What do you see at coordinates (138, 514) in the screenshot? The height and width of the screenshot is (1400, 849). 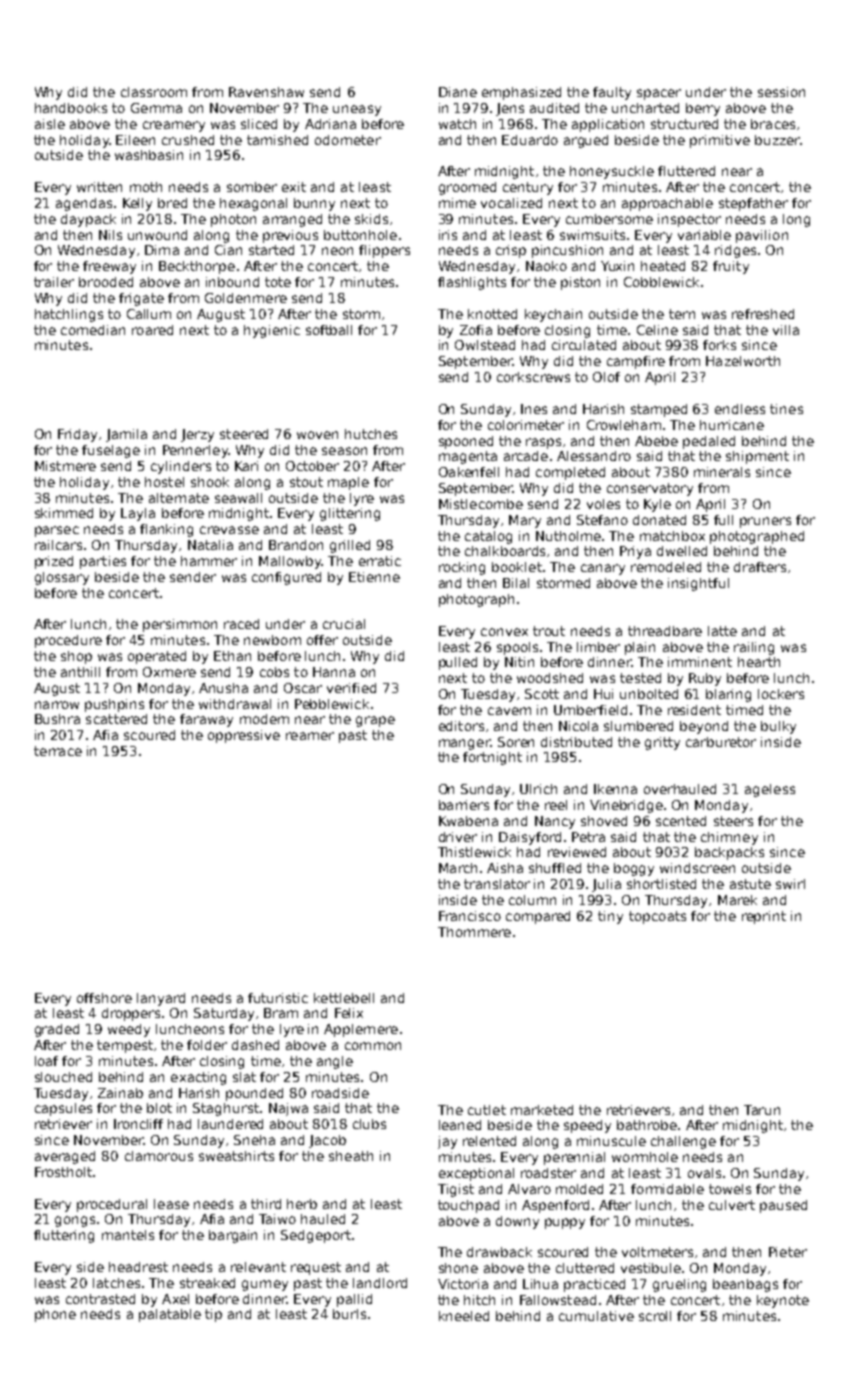 I see `Layla` at bounding box center [138, 514].
